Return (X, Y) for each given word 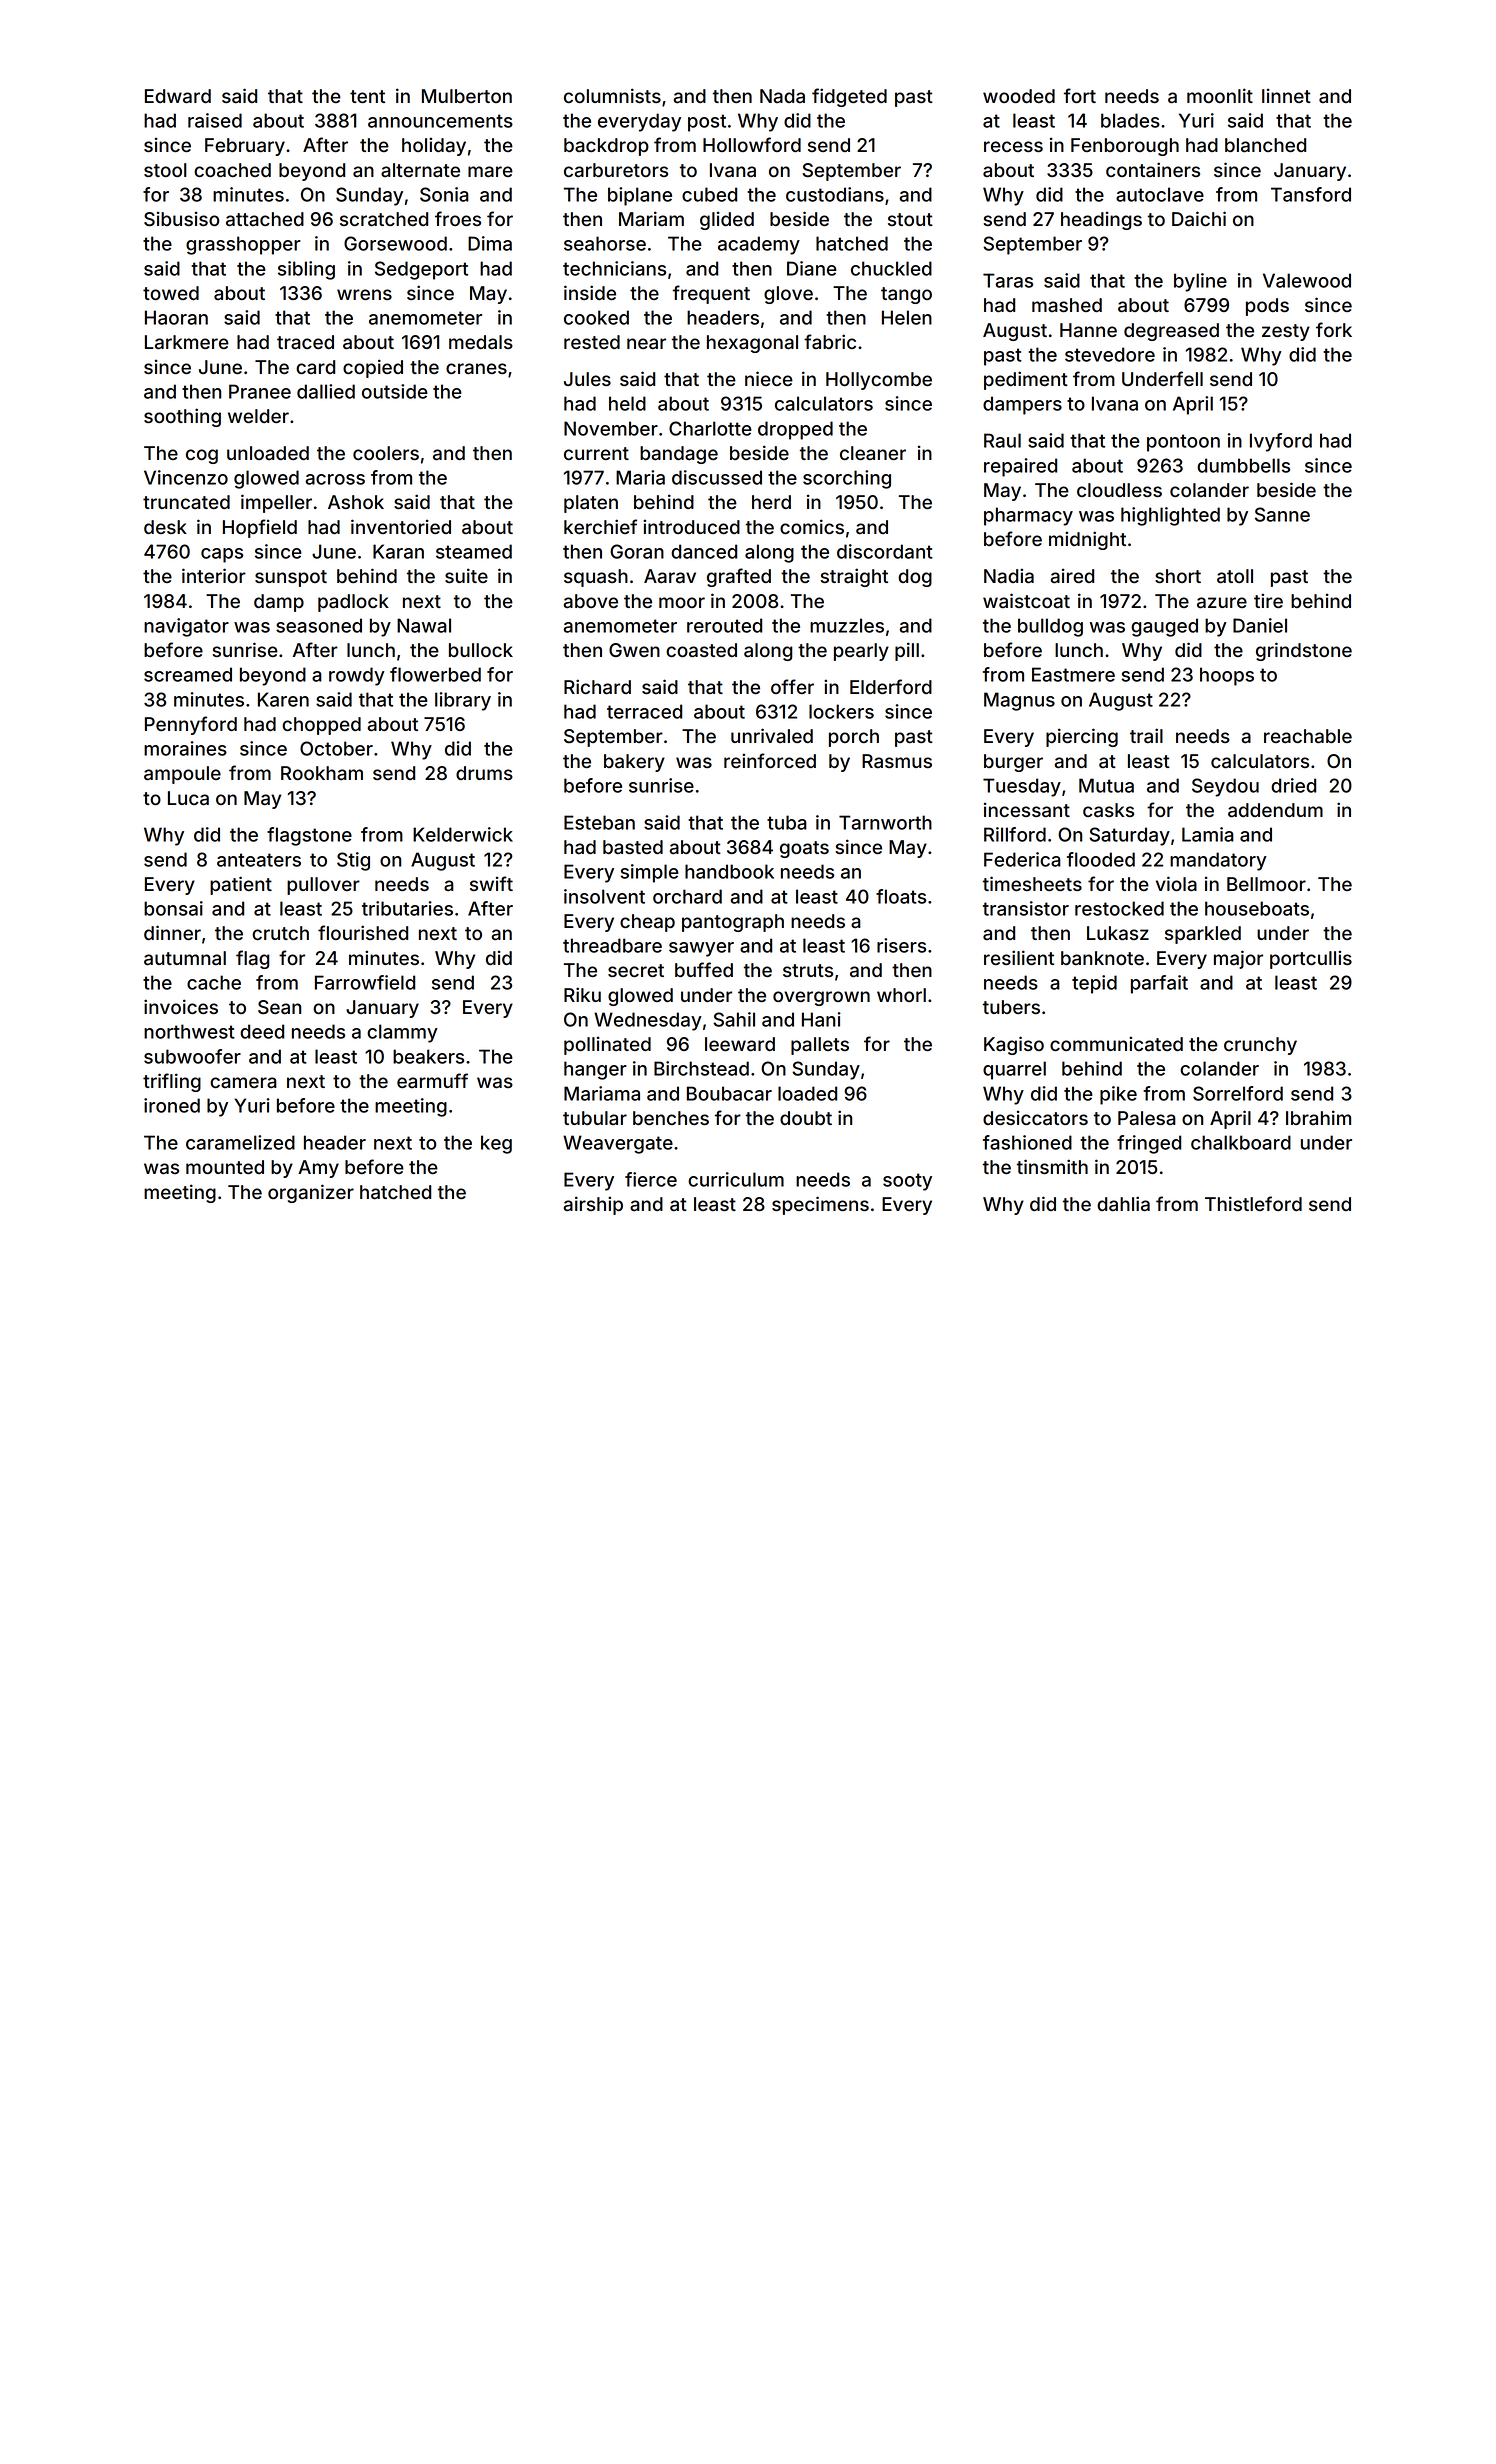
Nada (782, 96)
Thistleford (1253, 1203)
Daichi (1199, 219)
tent (367, 96)
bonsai (173, 908)
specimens (820, 1205)
